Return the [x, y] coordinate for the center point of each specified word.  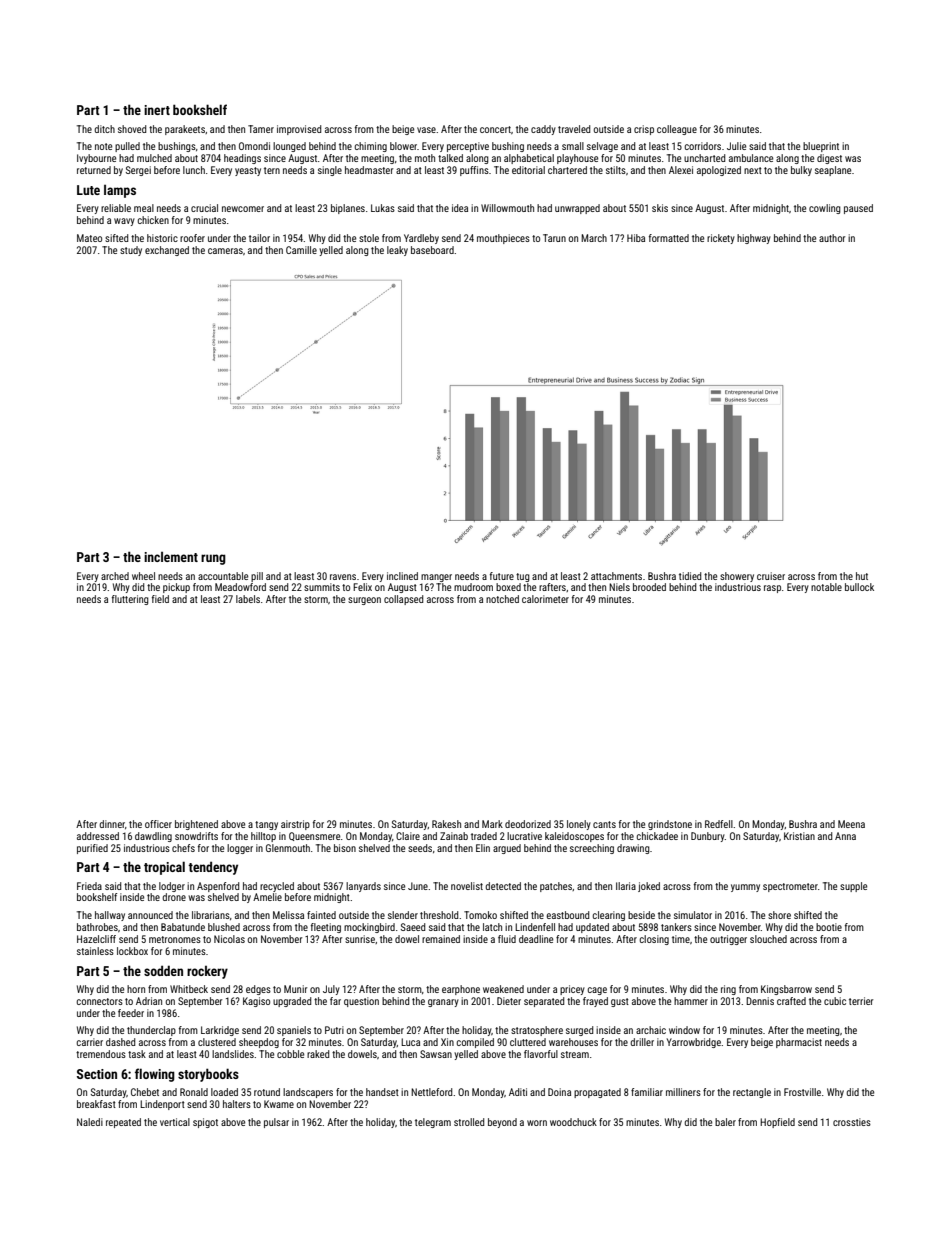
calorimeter [545, 599]
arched [115, 576]
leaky [397, 251]
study [131, 251]
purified [92, 849]
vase [426, 130]
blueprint [821, 147]
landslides [233, 1054]
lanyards [363, 887]
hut [862, 576]
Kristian [799, 836]
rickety [721, 239]
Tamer [261, 129]
